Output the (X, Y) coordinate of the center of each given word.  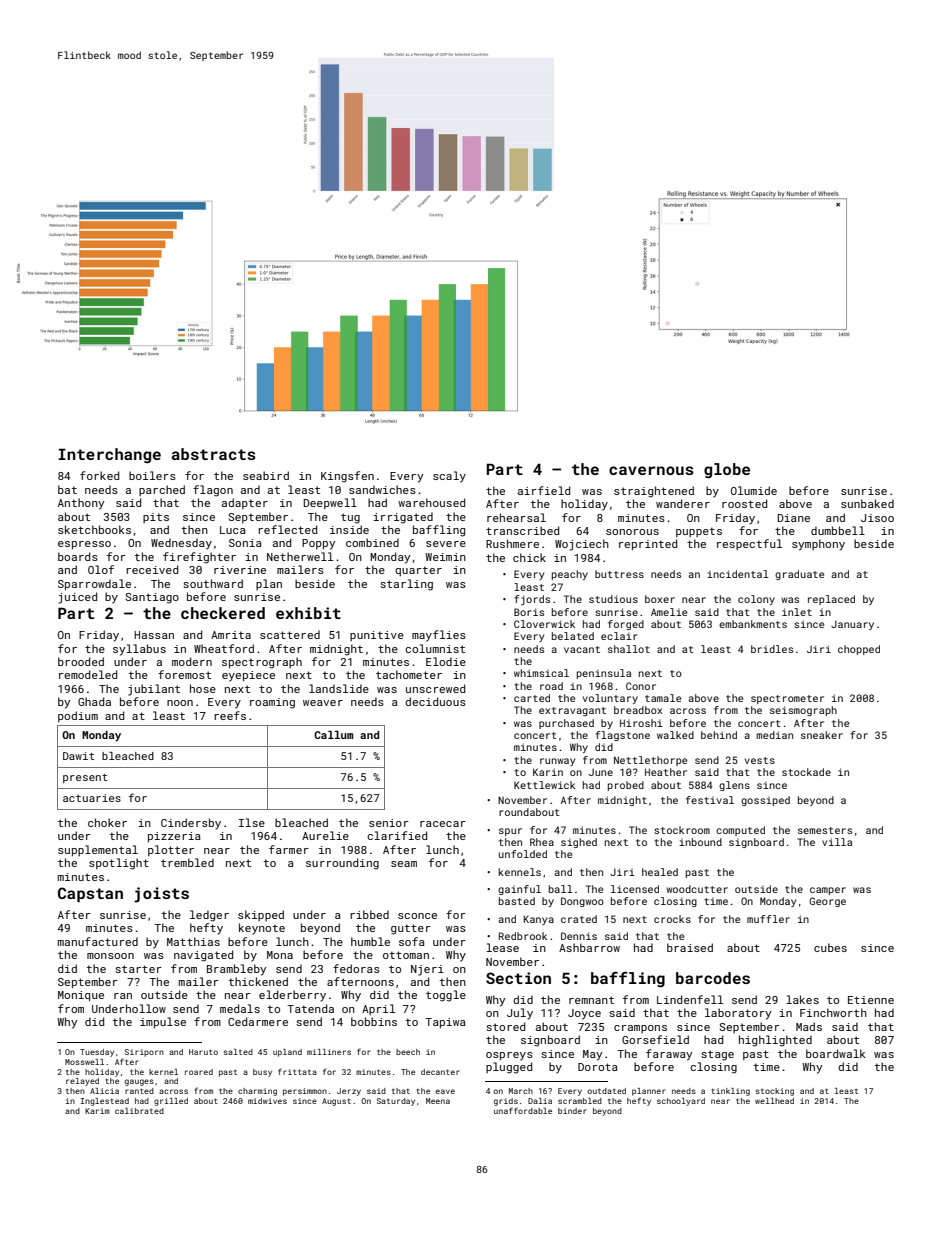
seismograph (803, 711)
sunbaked (867, 503)
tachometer (409, 674)
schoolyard (681, 1102)
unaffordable (523, 1110)
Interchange (109, 456)
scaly (449, 477)
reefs (230, 715)
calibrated (139, 1111)
